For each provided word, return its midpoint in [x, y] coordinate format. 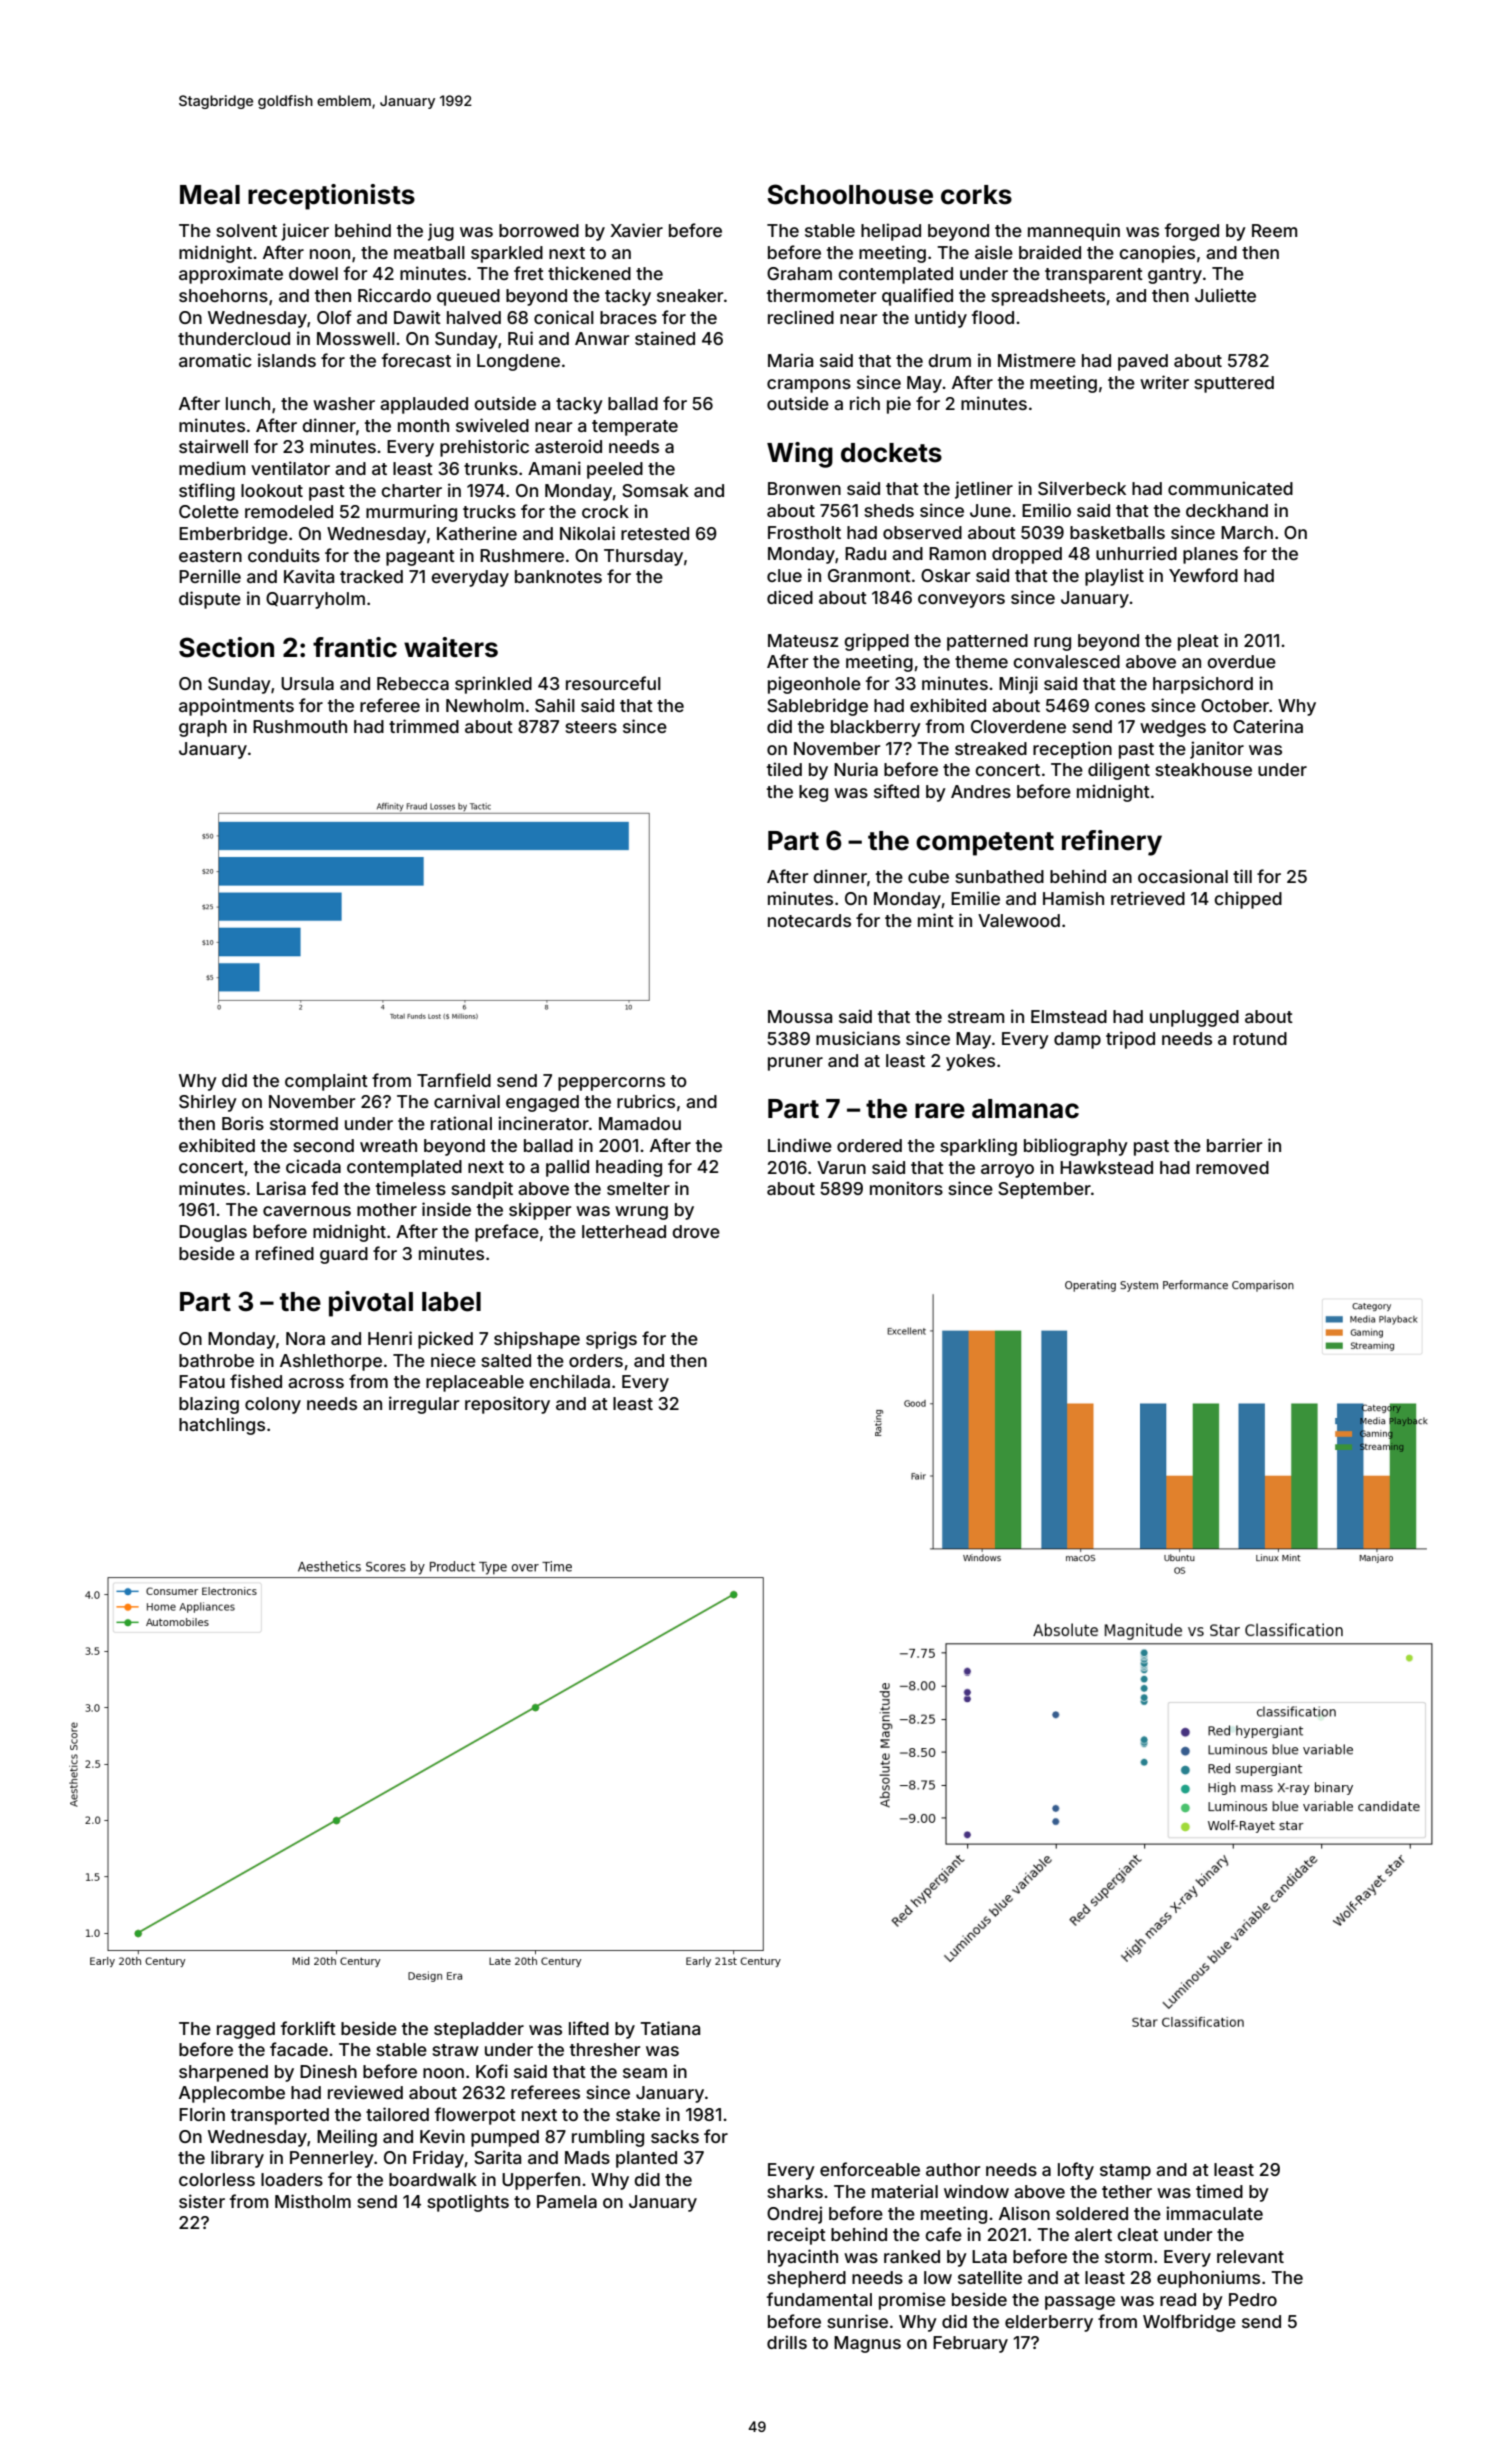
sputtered [1234, 384]
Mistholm [313, 2201]
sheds [889, 510]
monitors [906, 1188]
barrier [1235, 1145]
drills [787, 2342]
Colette [209, 511]
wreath [388, 1145]
